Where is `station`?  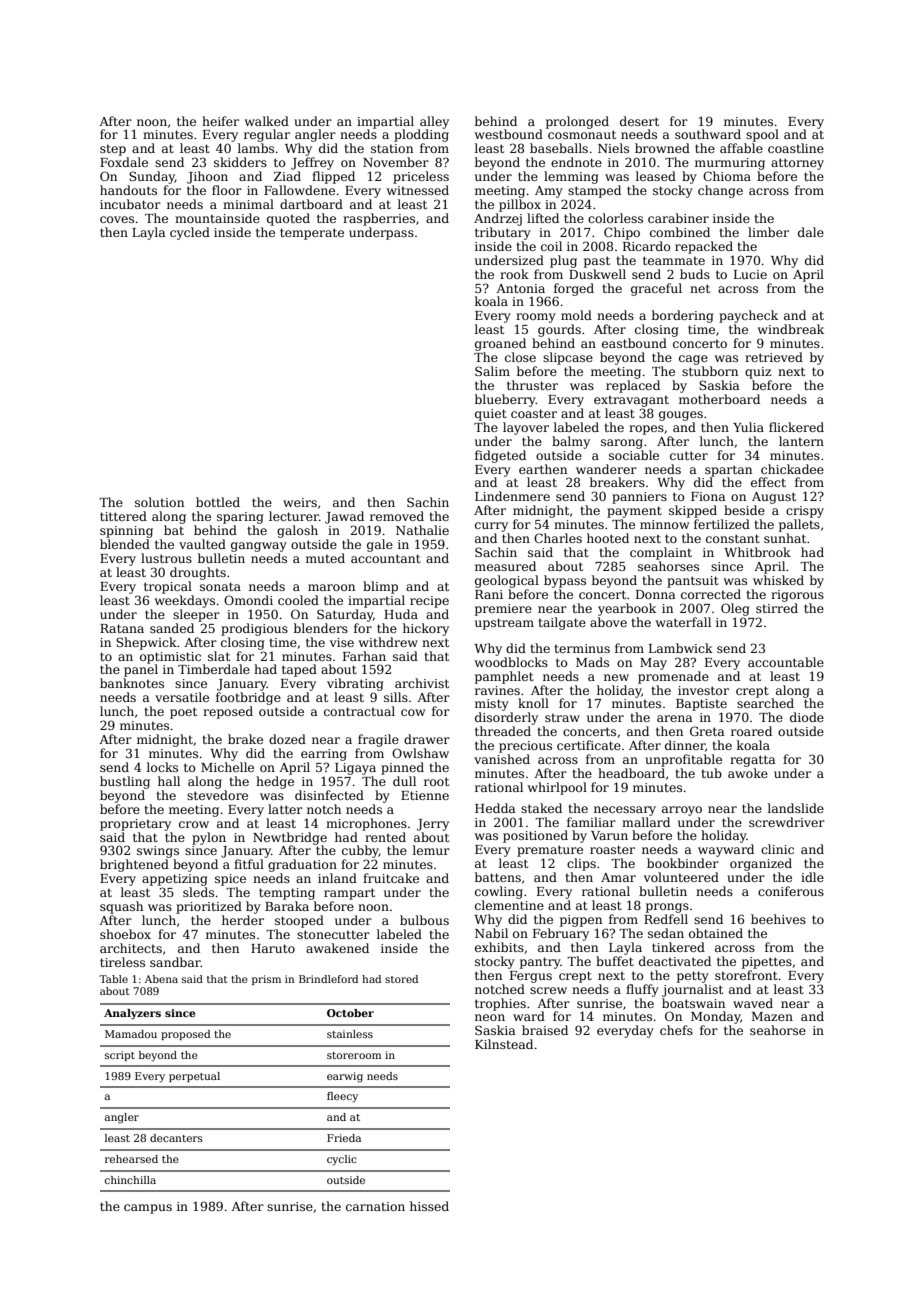 station is located at coordinates (392, 148).
